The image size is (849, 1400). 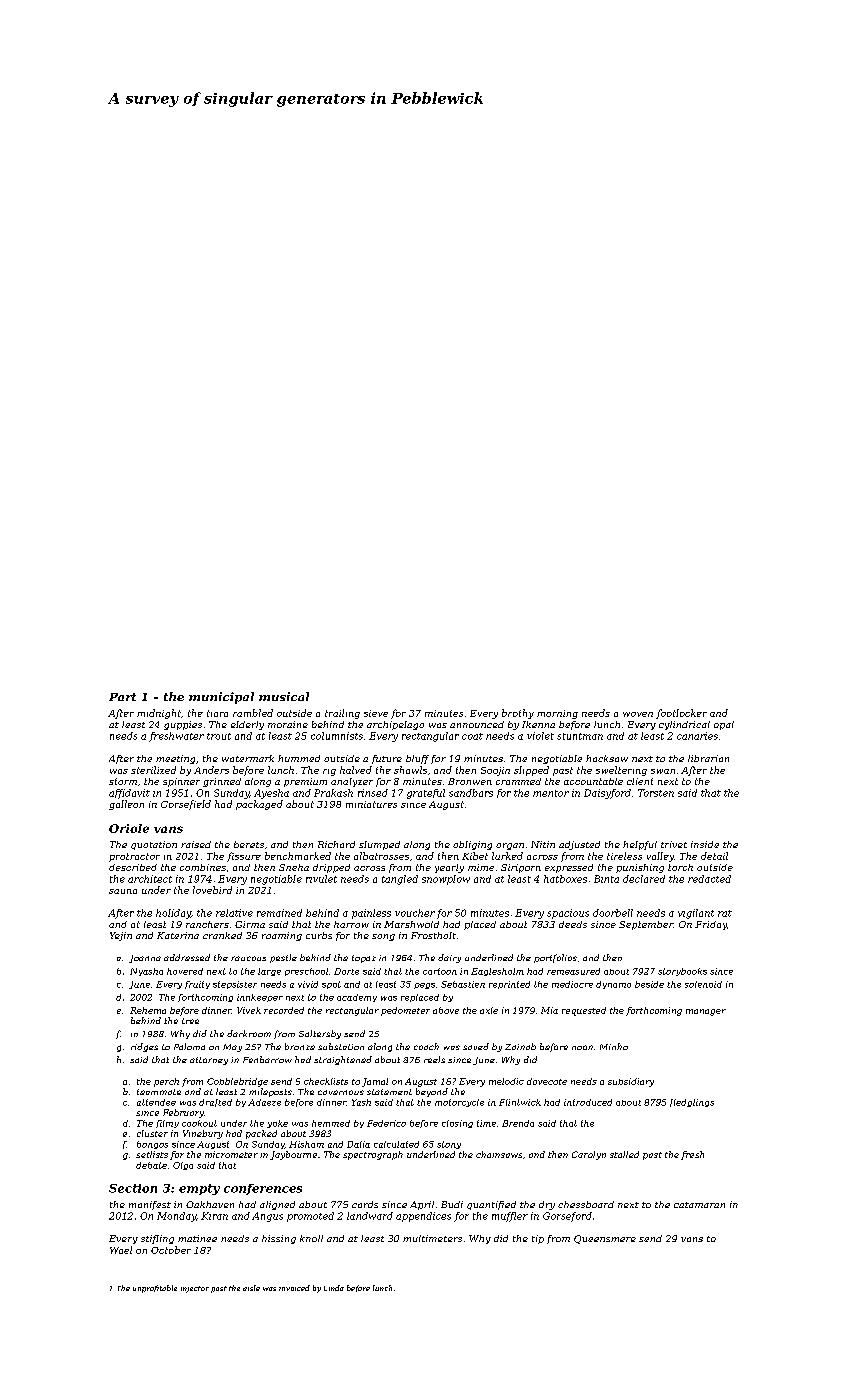 I want to click on brothy, so click(x=518, y=714).
